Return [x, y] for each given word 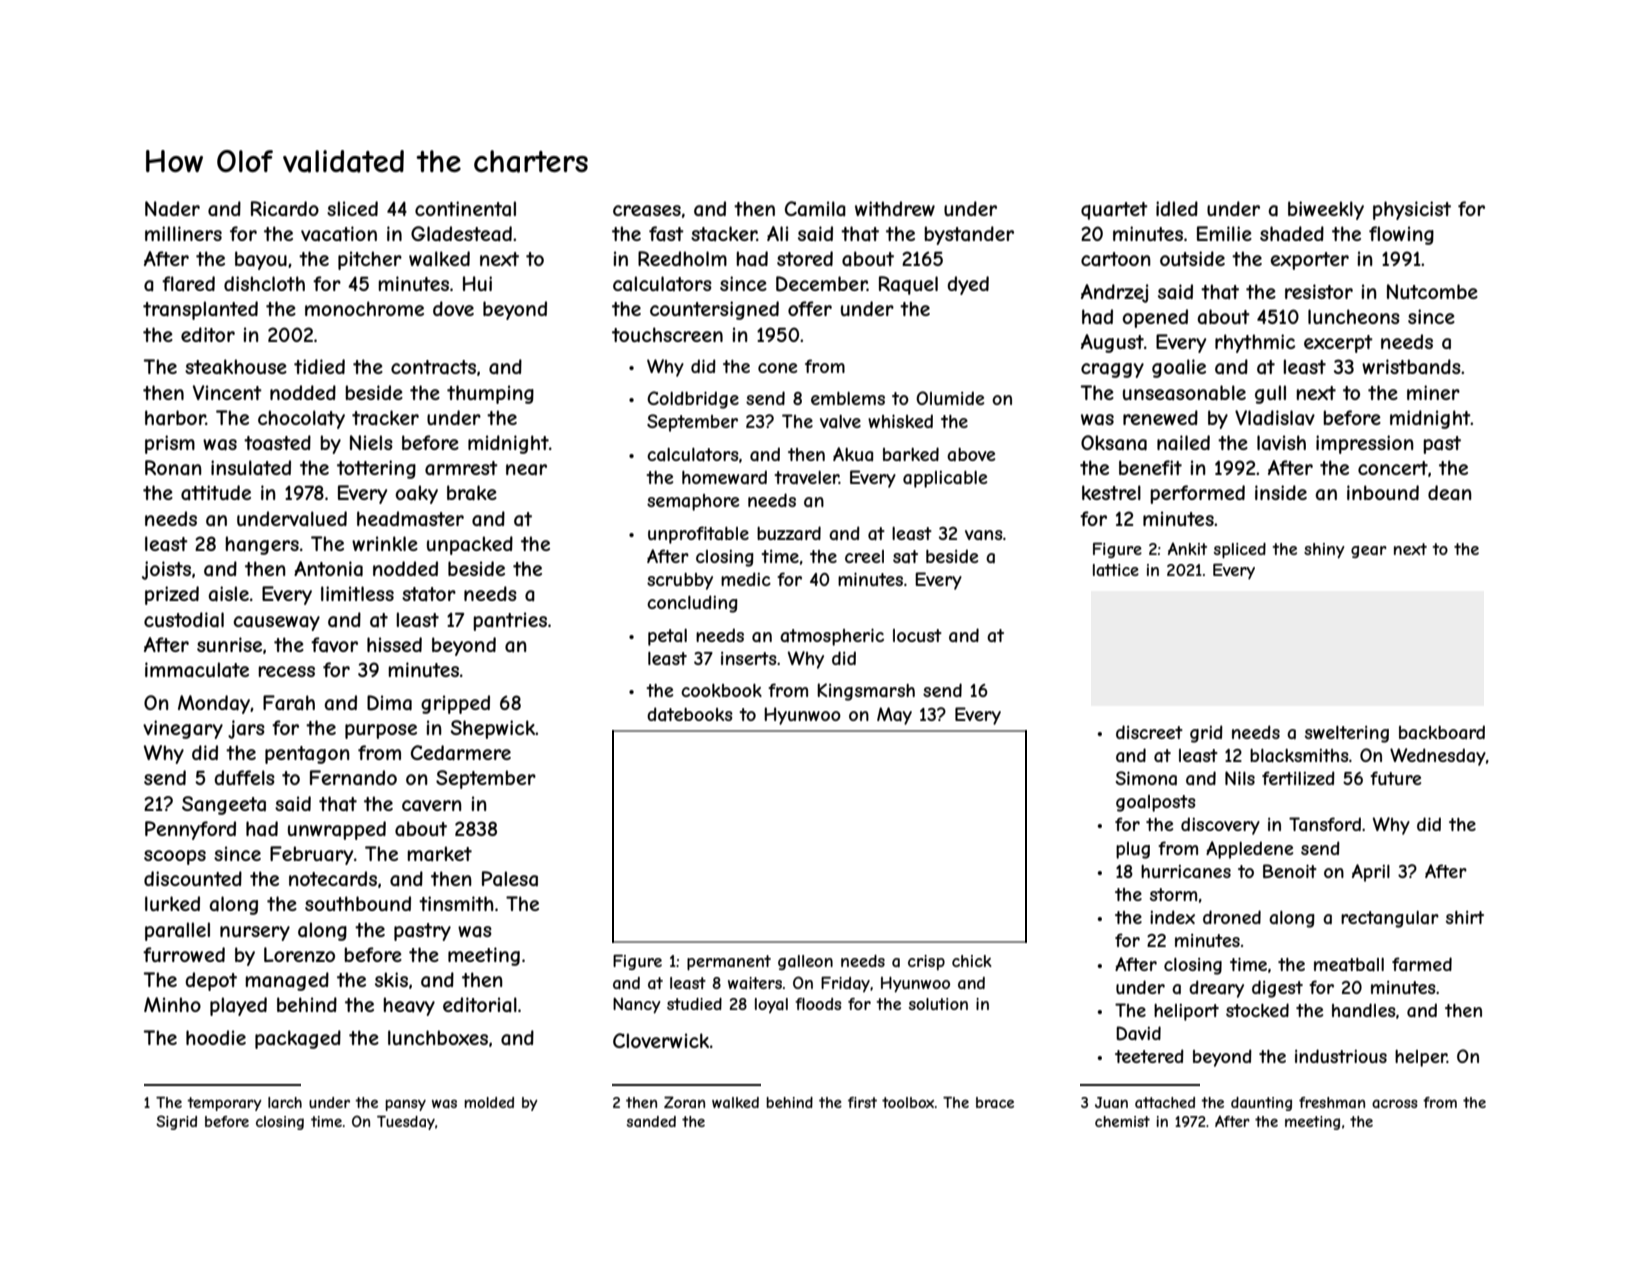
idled [1177, 208]
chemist [1122, 1121]
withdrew [895, 208]
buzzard [789, 533]
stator [429, 594]
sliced [352, 208]
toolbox [908, 1102]
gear [1369, 552]
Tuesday [406, 1123]
